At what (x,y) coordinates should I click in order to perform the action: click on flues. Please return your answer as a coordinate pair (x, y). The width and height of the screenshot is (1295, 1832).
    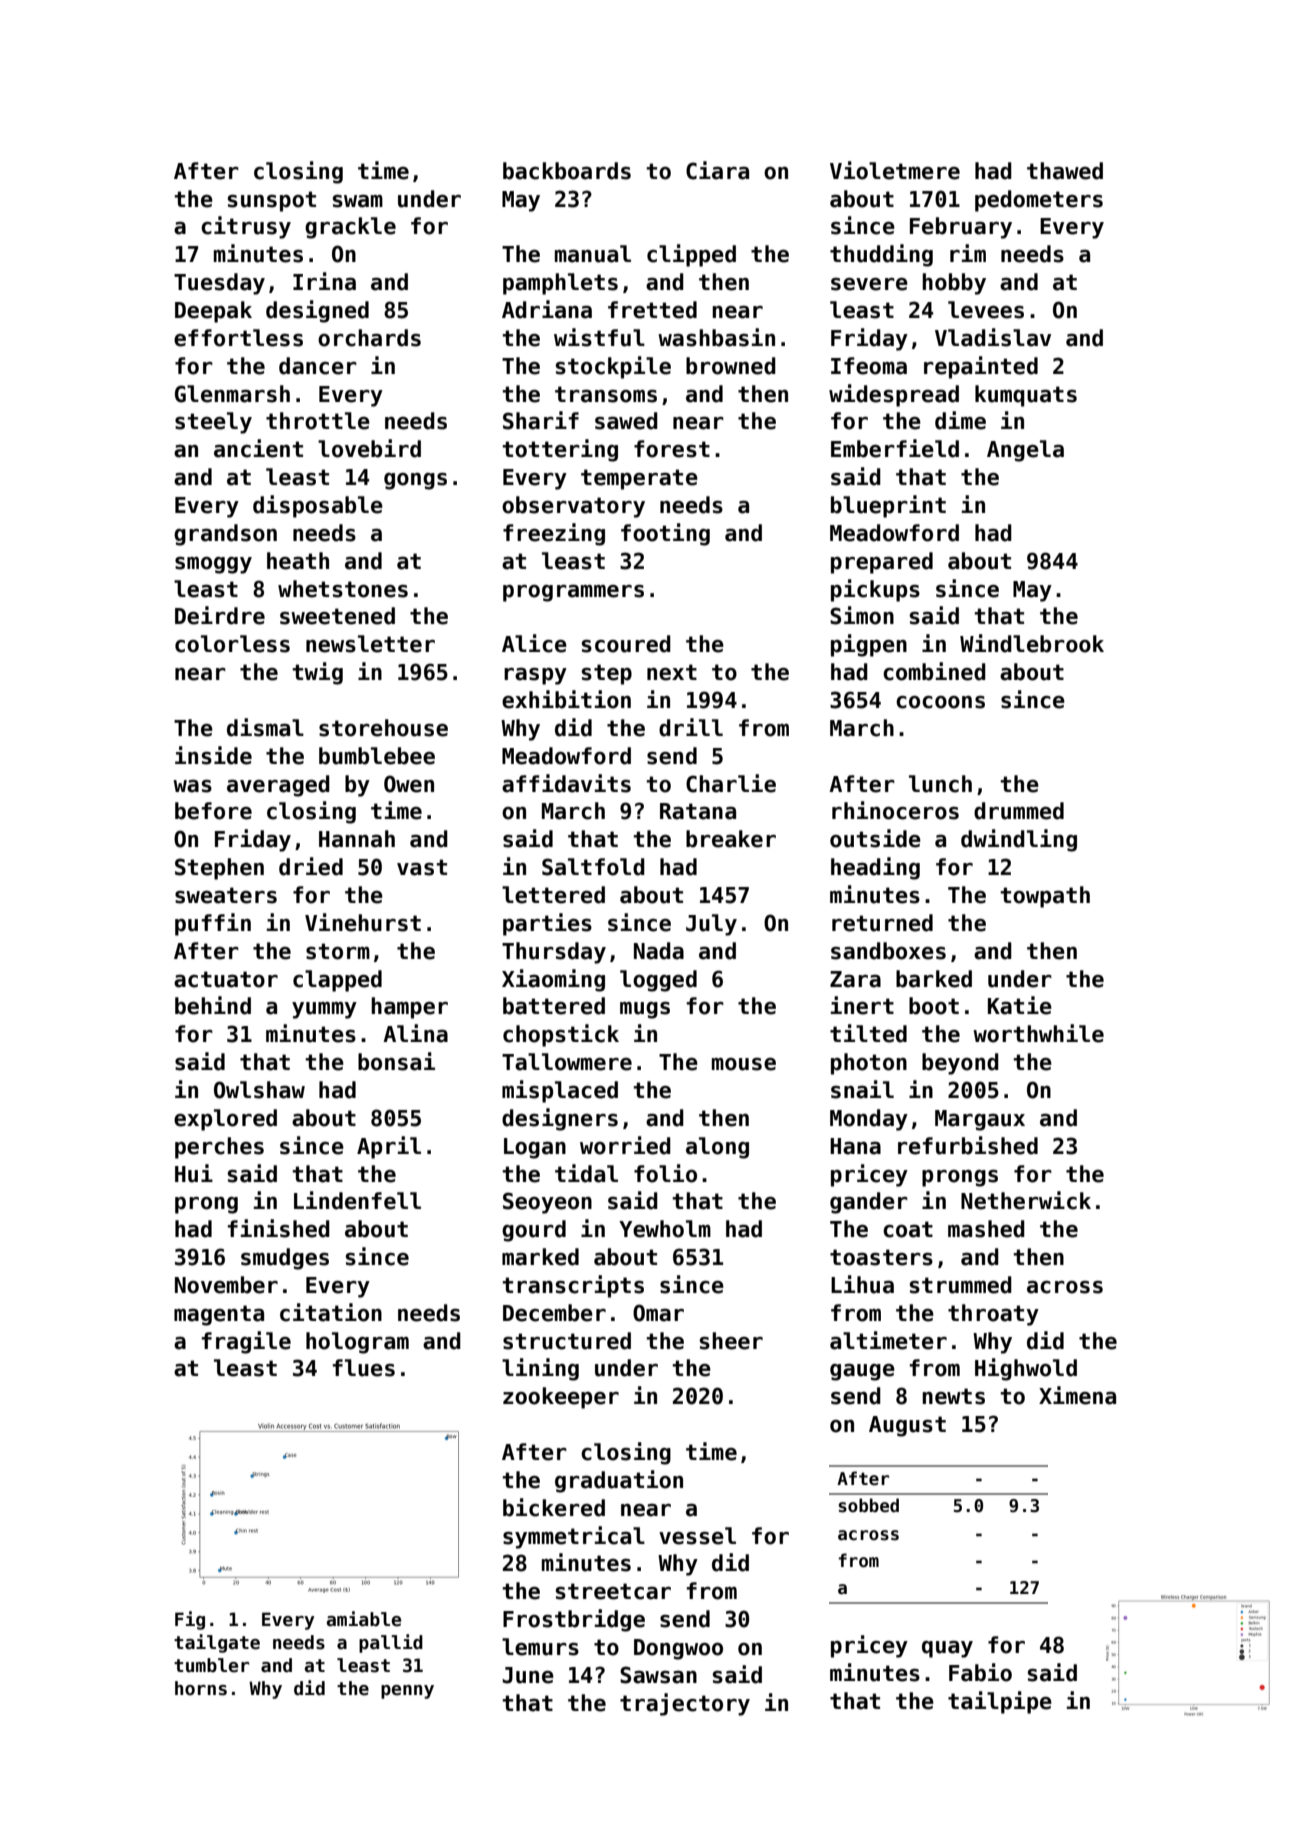
    Looking at the image, I should click on (363, 1368).
